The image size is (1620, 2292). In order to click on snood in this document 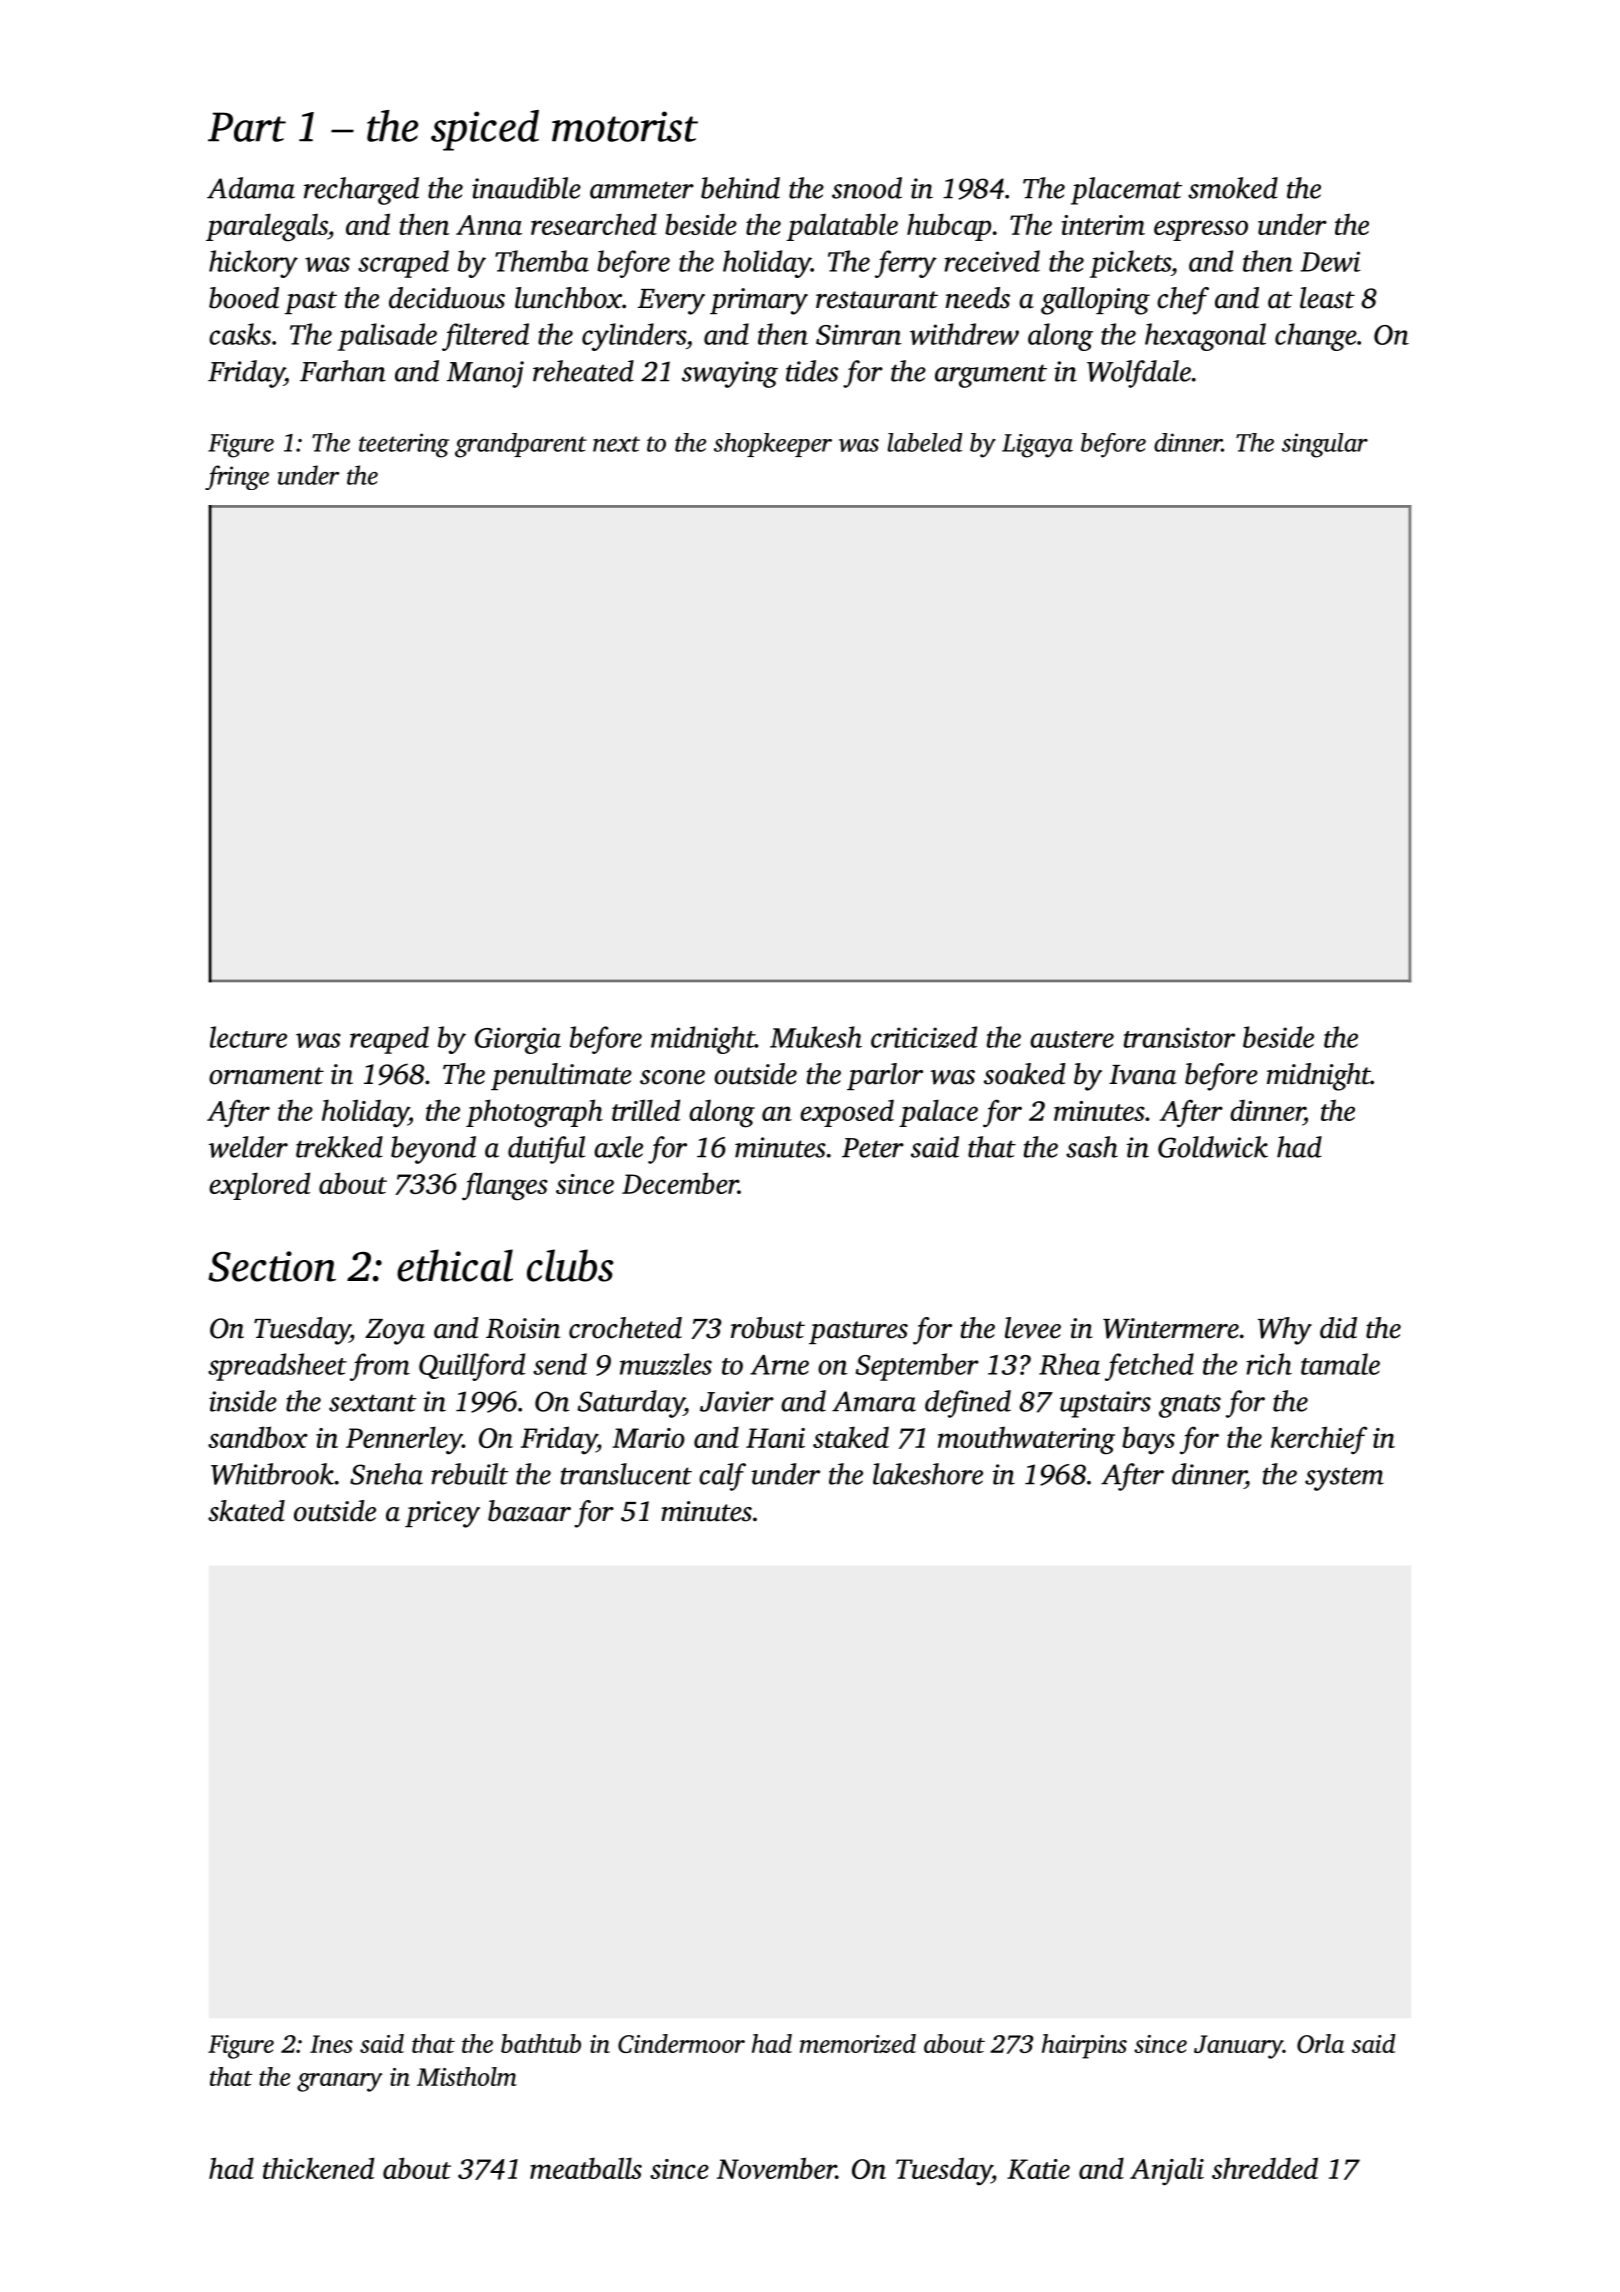, I will do `click(867, 188)`.
